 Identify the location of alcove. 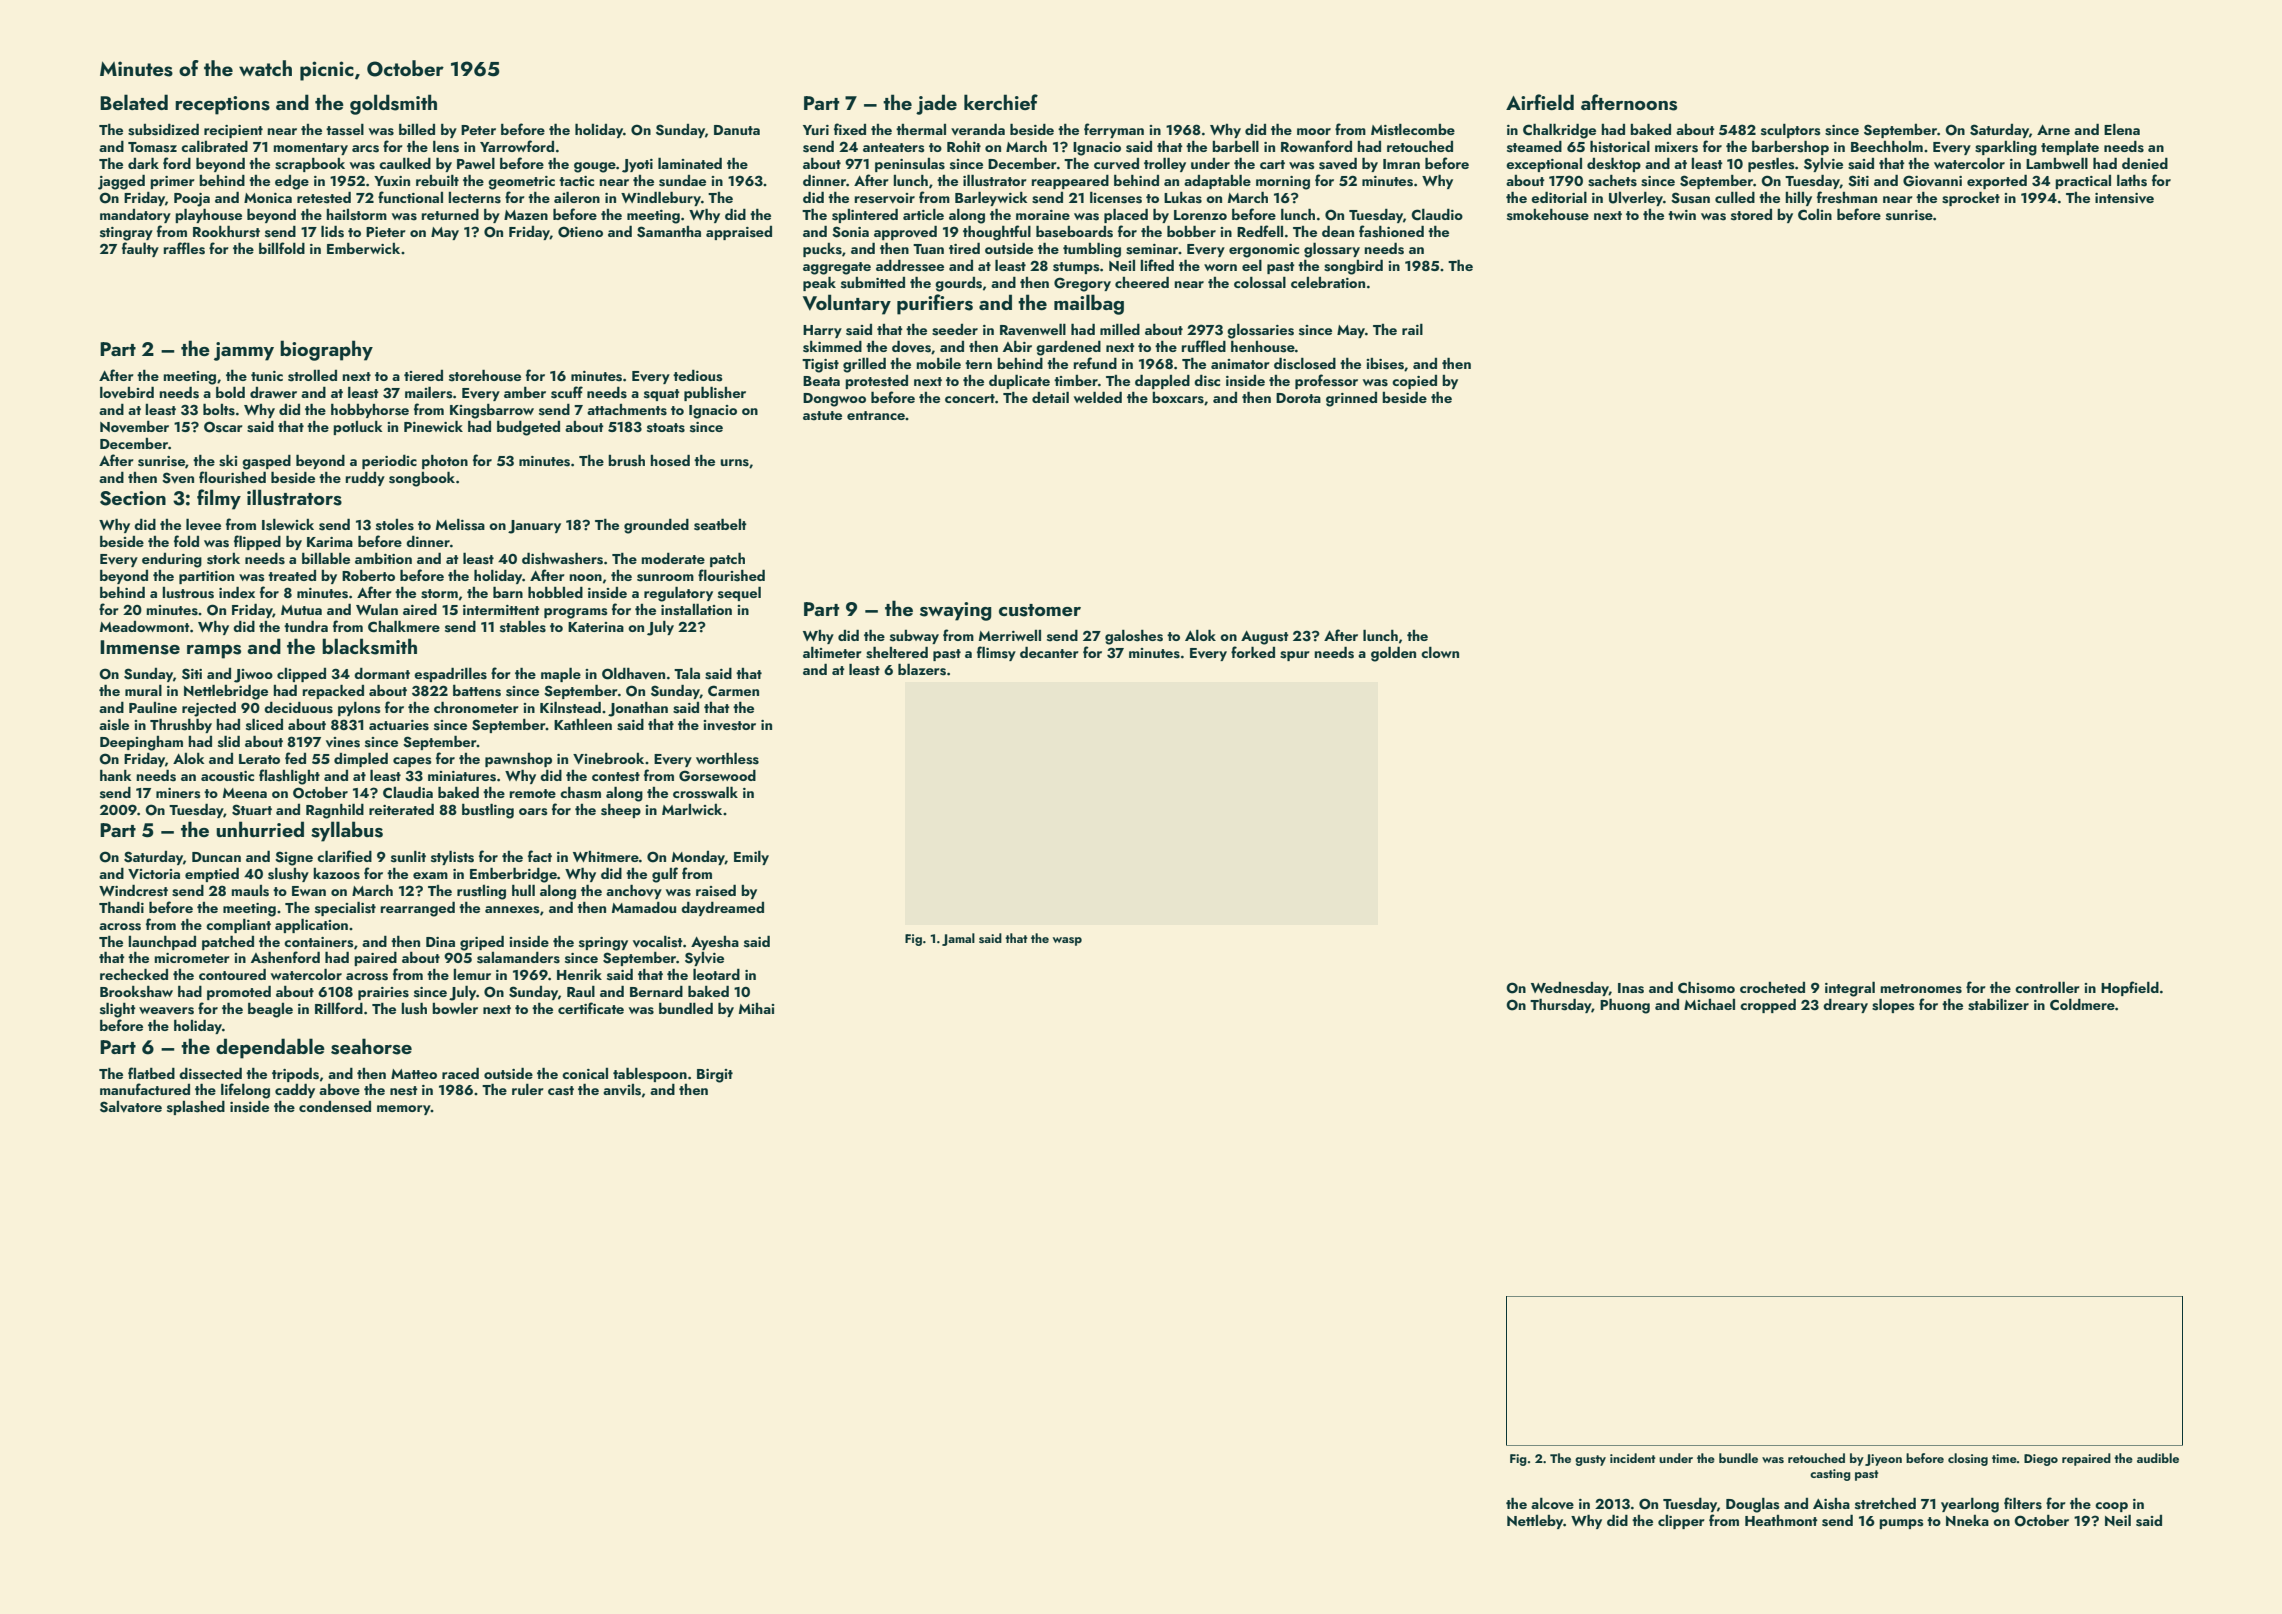
(1552, 1503).
